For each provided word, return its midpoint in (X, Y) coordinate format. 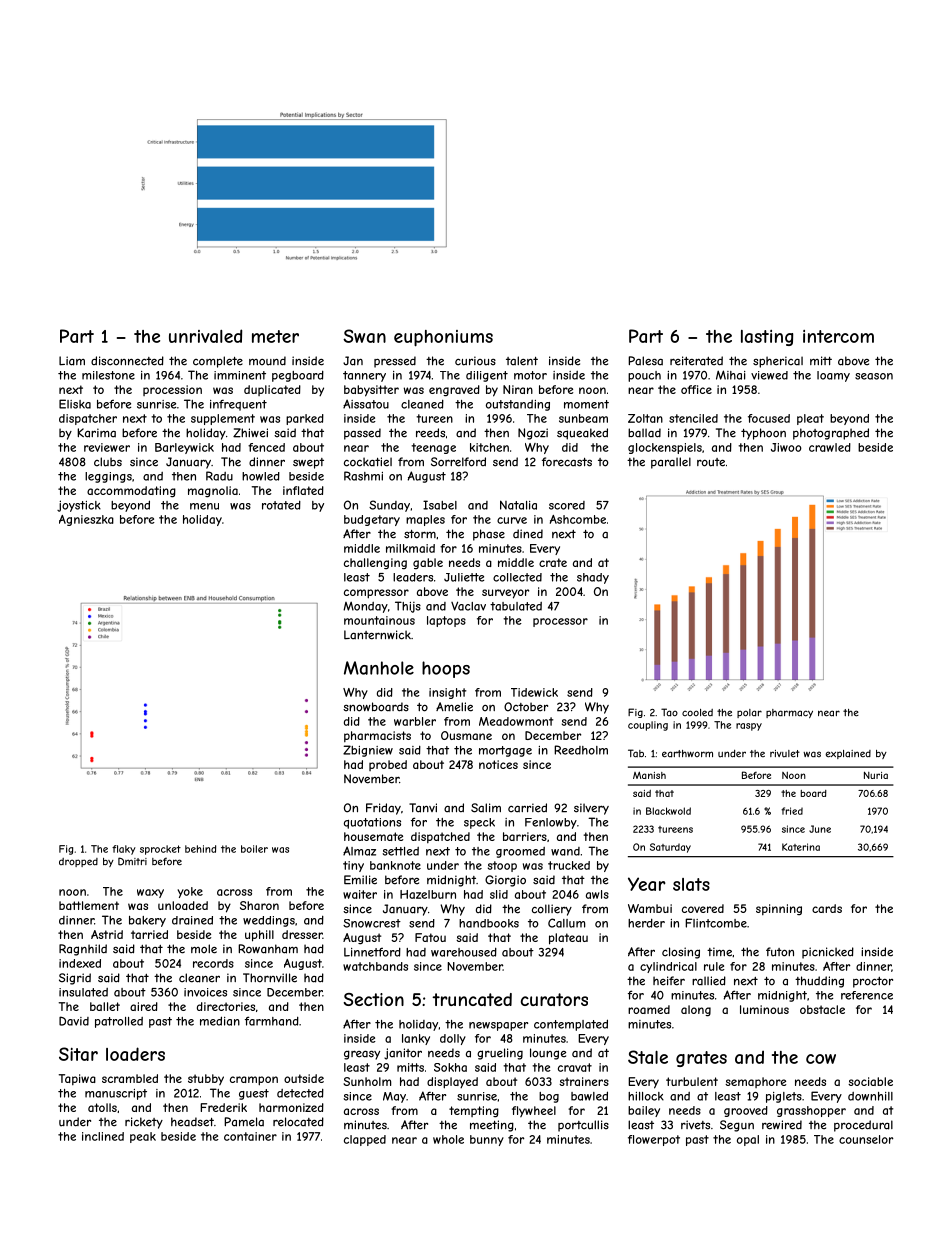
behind (200, 849)
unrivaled (205, 336)
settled (401, 851)
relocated (298, 1122)
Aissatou (366, 404)
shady (593, 578)
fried (792, 811)
